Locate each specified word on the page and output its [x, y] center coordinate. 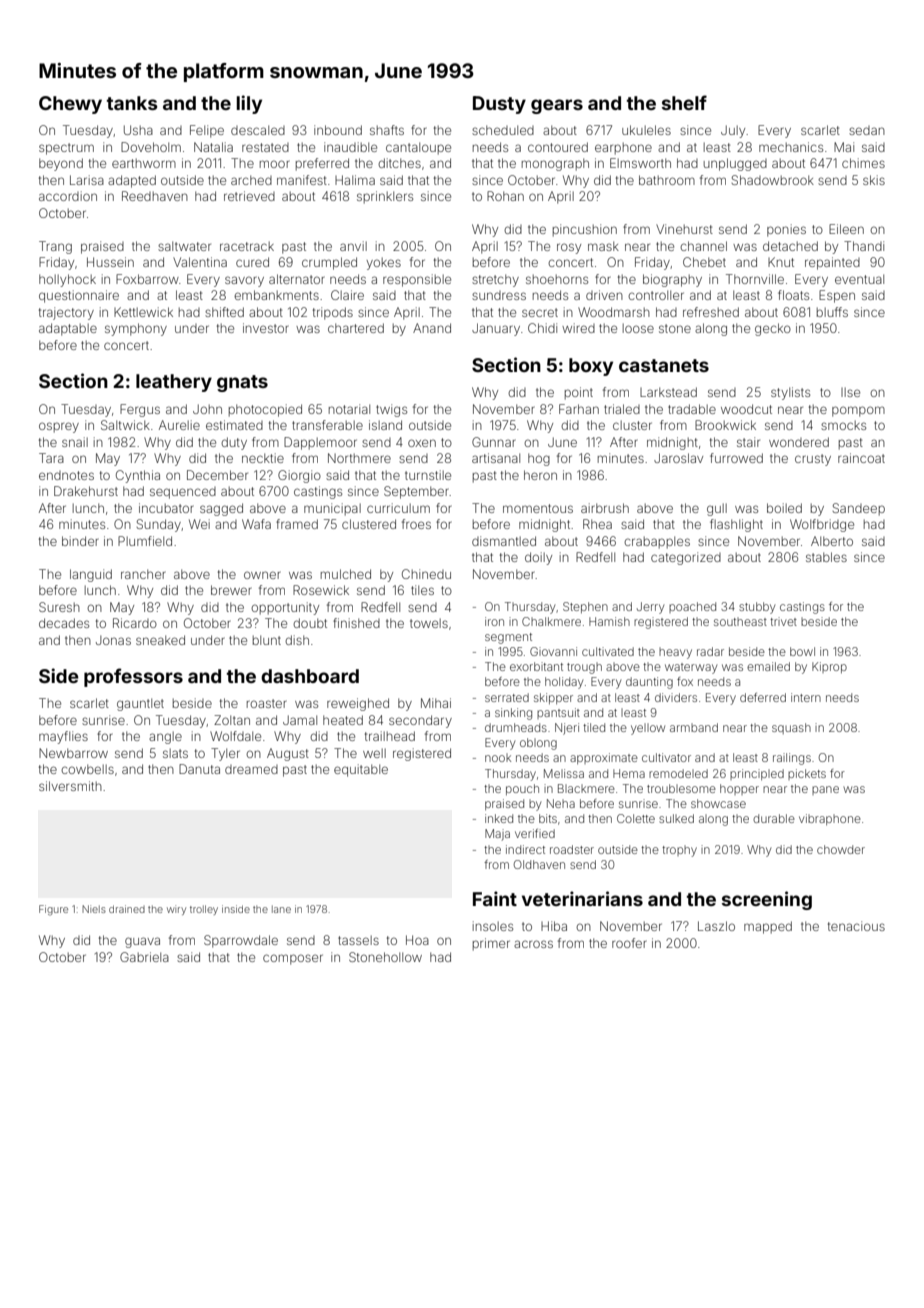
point [579, 393]
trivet [783, 621]
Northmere [359, 458]
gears [557, 106]
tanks [132, 103]
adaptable [68, 329]
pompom [858, 411]
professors [133, 677]
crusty [813, 460]
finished [356, 623]
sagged [221, 509]
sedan [867, 130]
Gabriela [144, 957]
